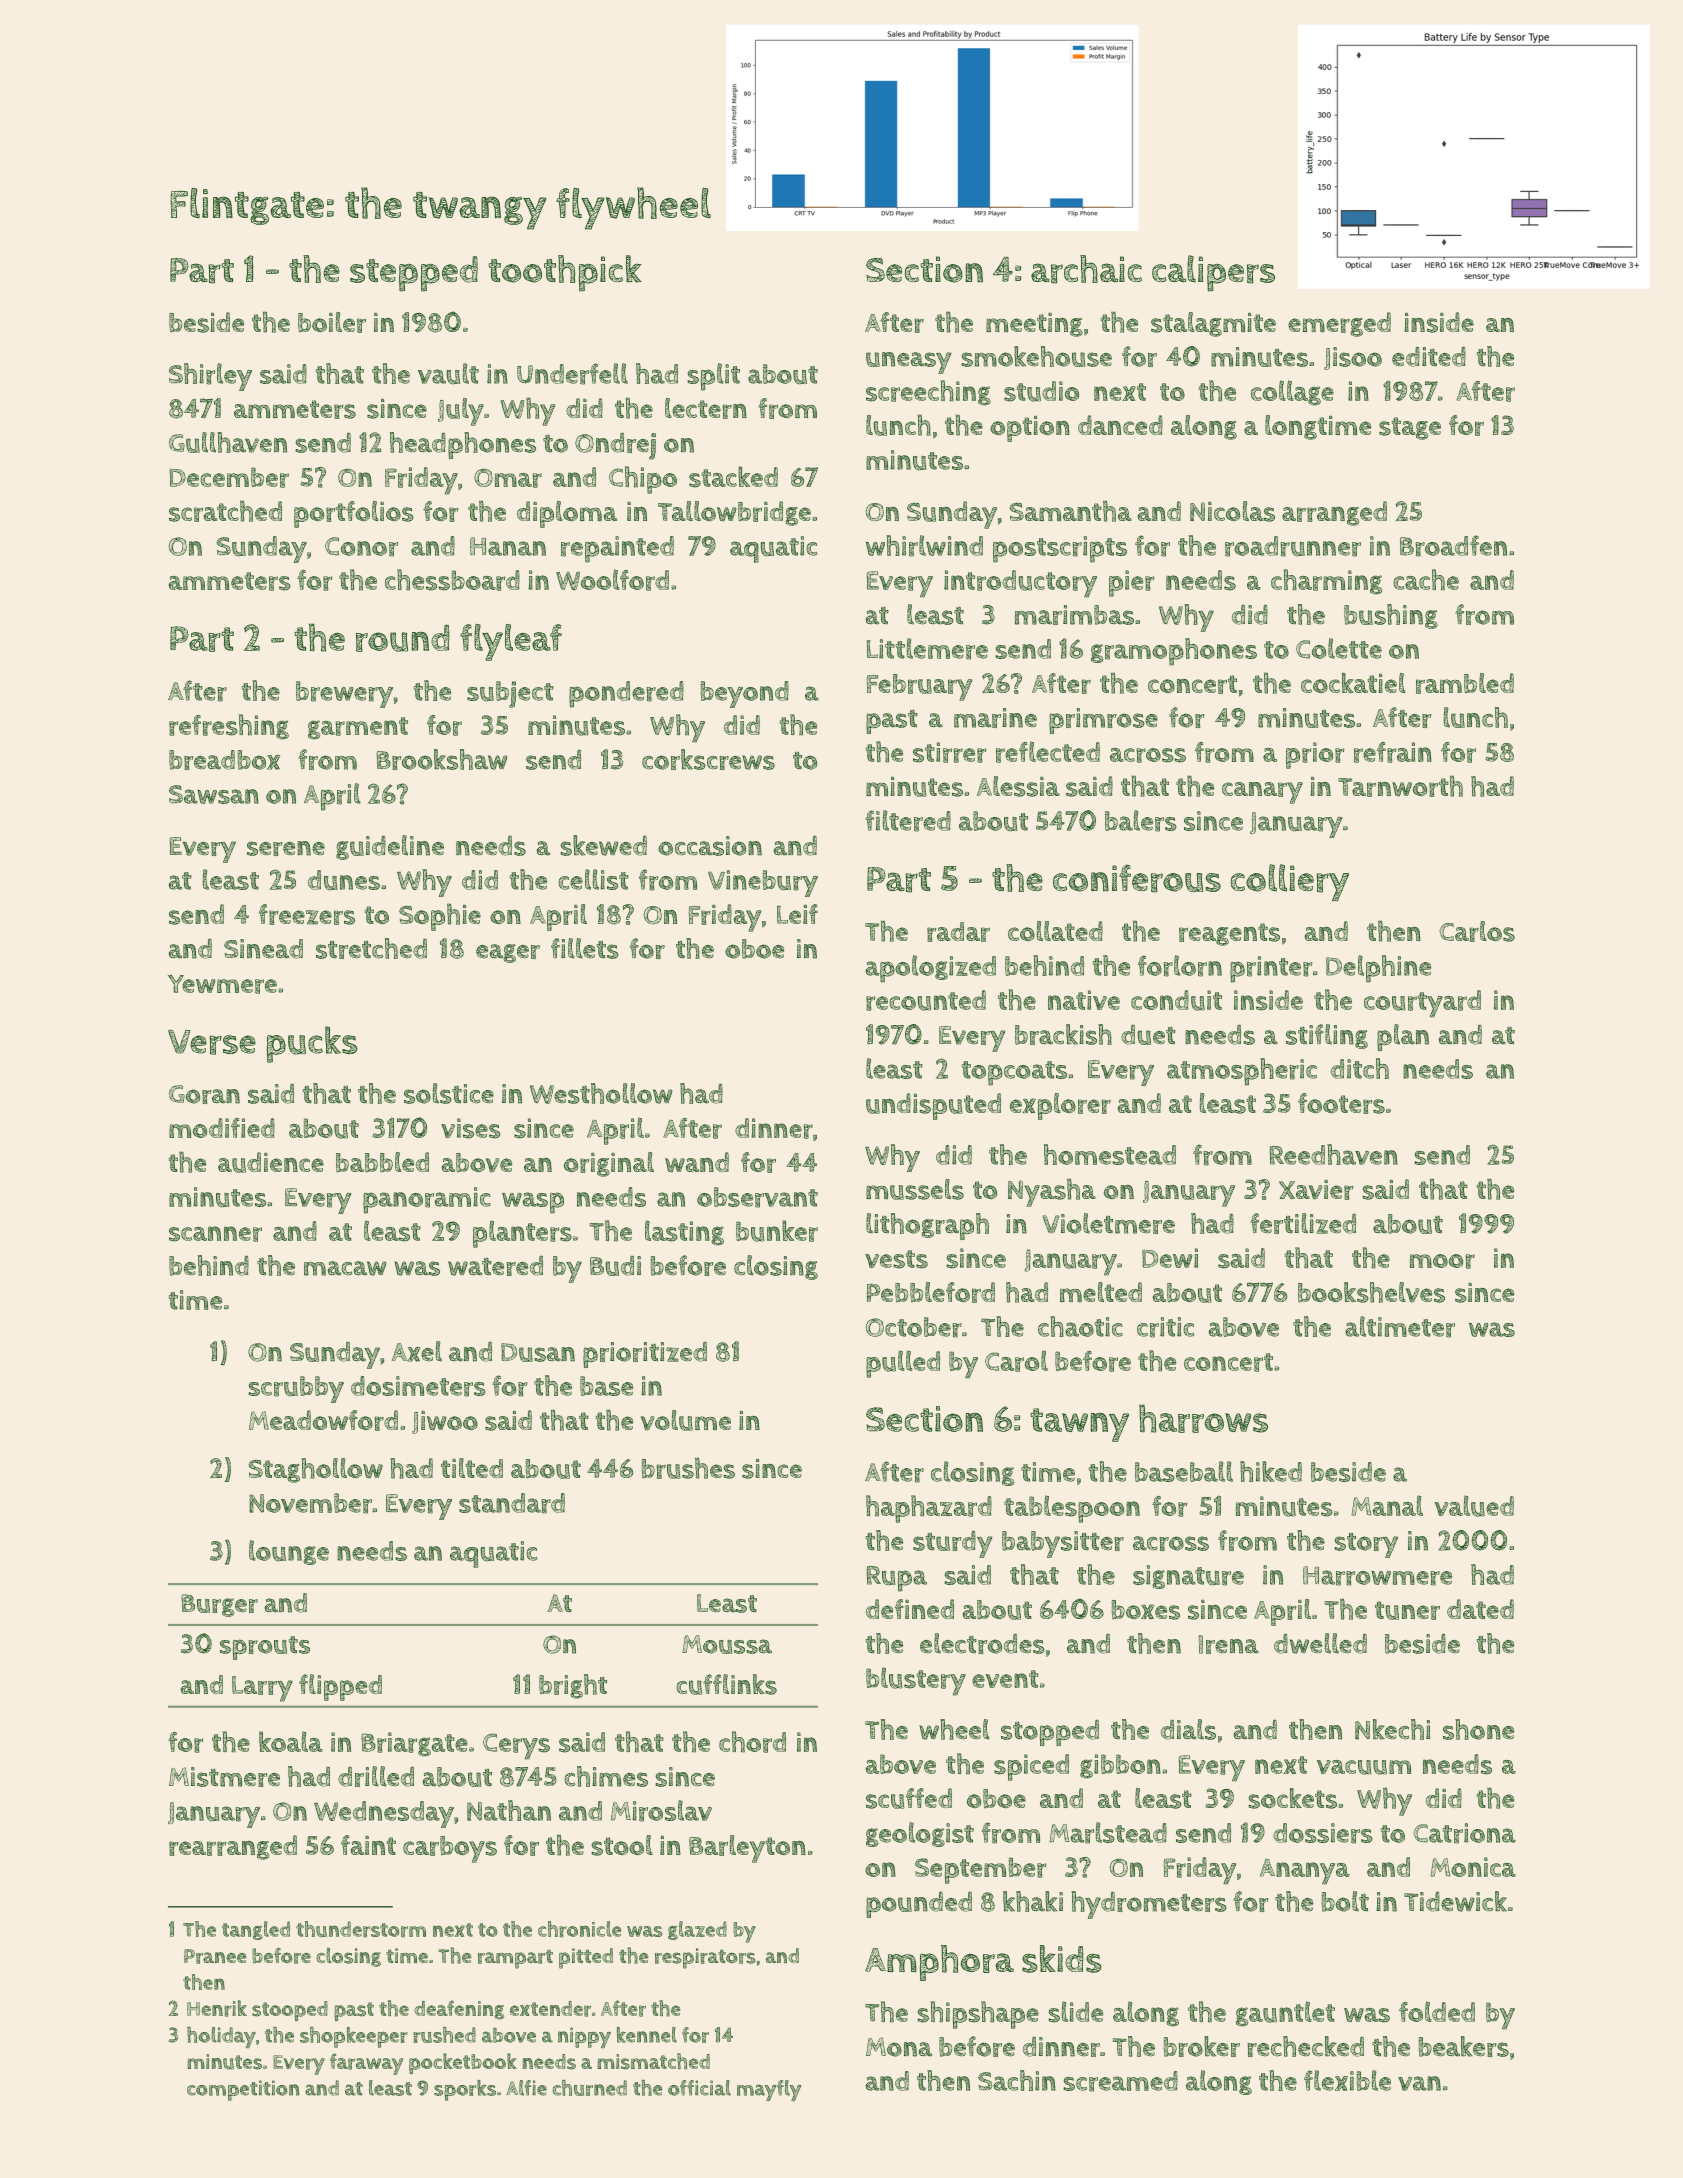 This document has height=2178, width=1683. What do you see at coordinates (215, 1234) in the document?
I see `scanner` at bounding box center [215, 1234].
